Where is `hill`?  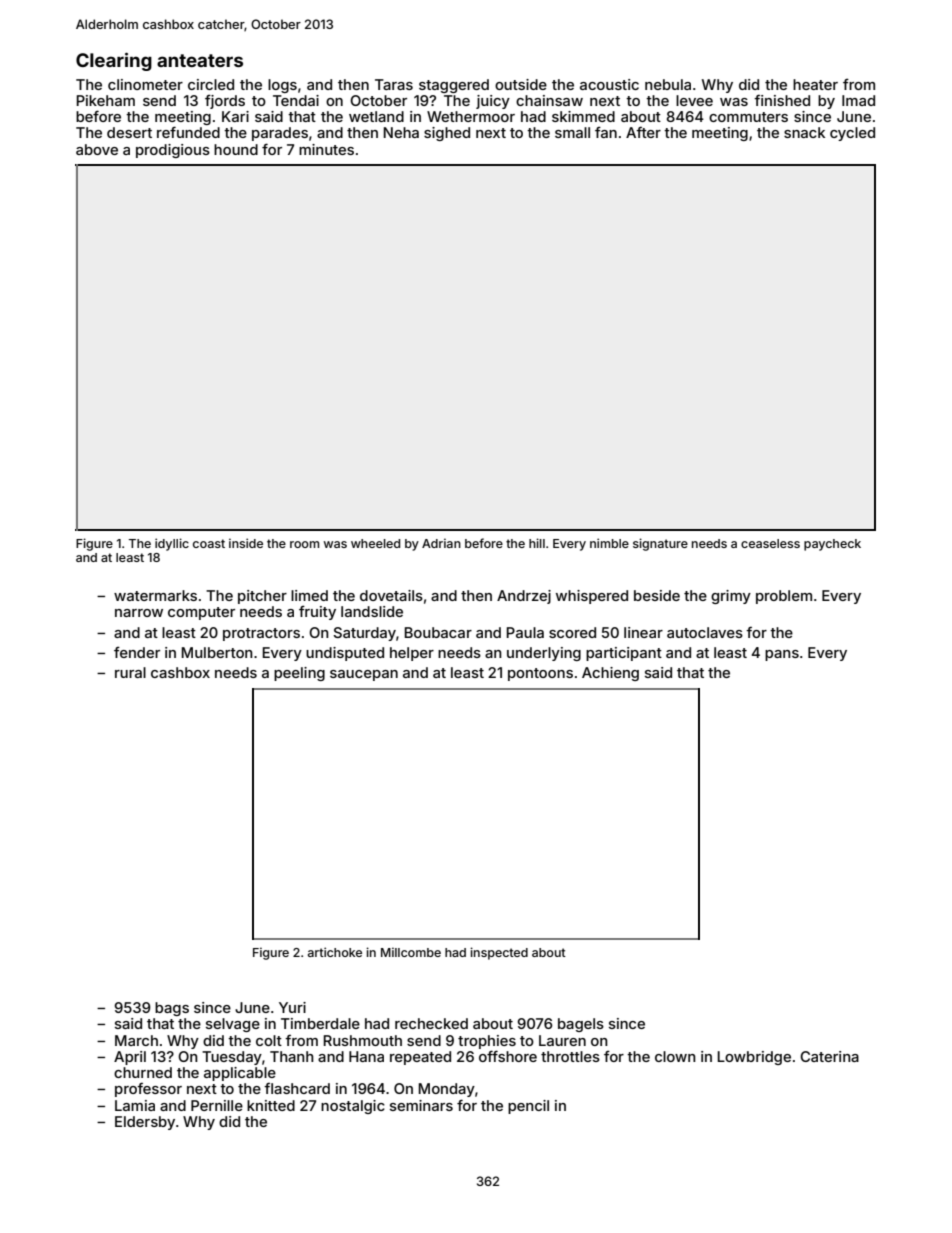
hill is located at coordinates (537, 543).
